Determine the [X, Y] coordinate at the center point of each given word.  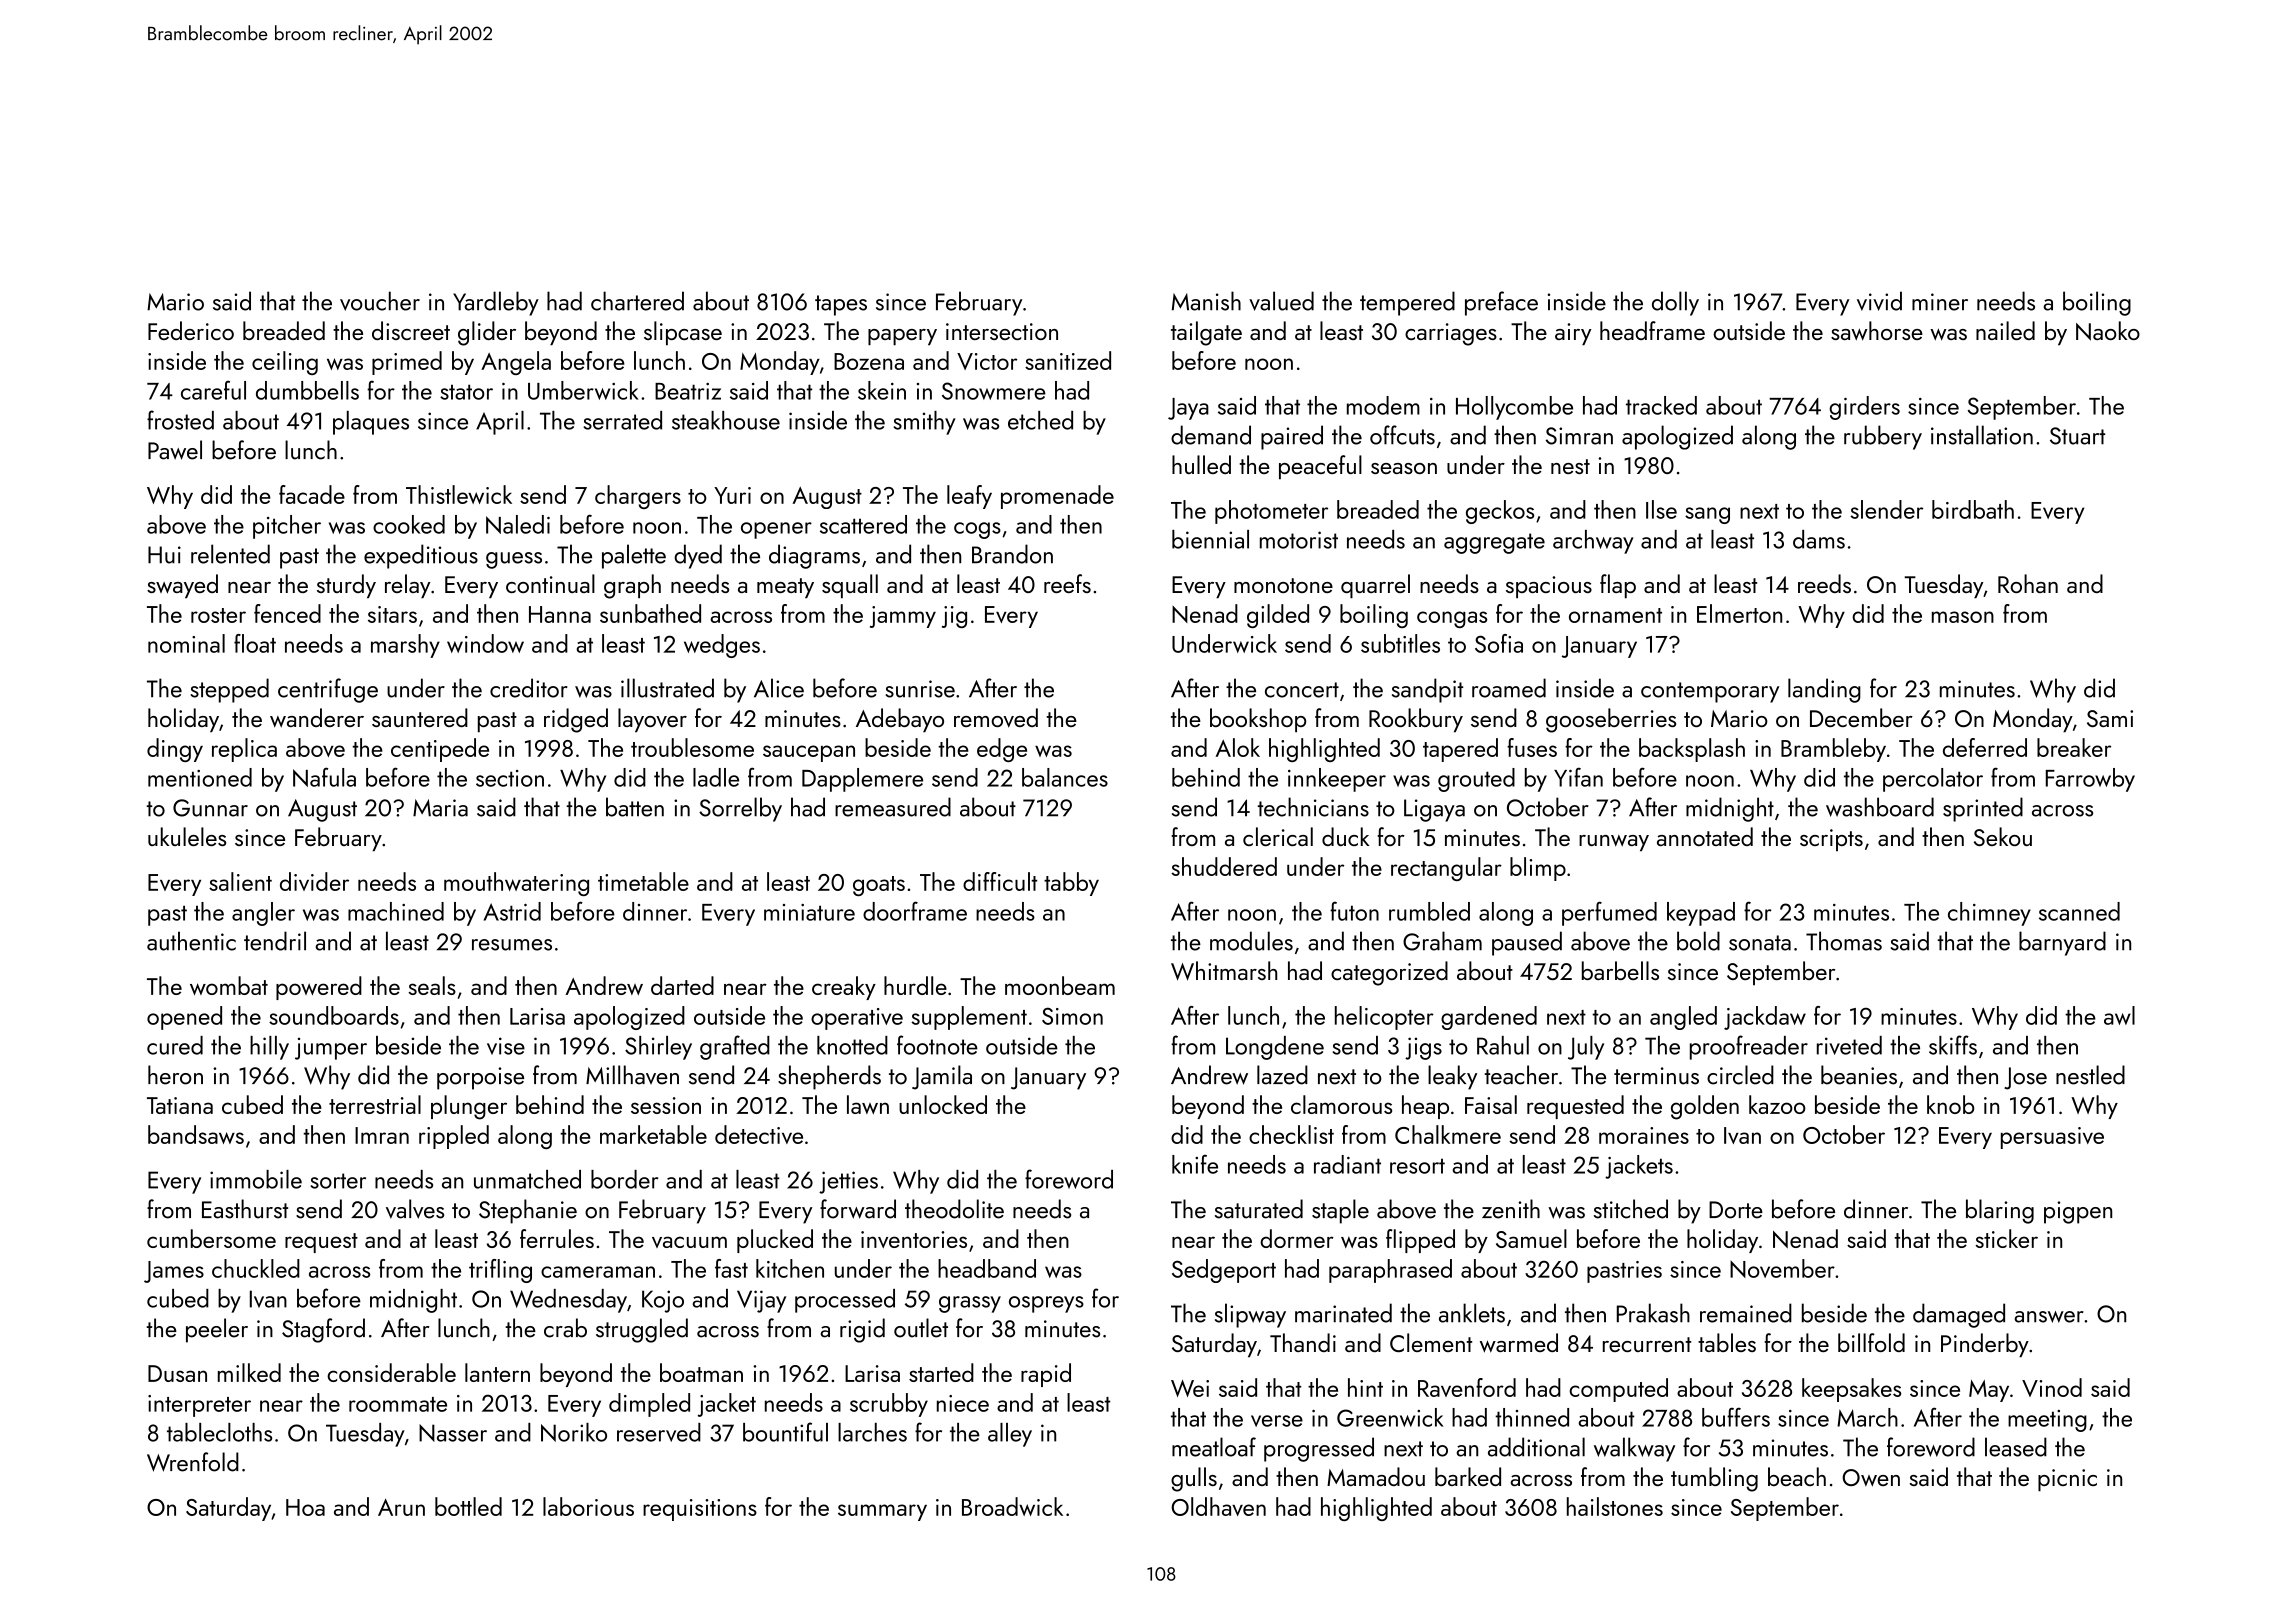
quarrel [1375, 586]
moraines [1644, 1135]
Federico [191, 330]
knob [1950, 1104]
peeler [217, 1330]
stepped [230, 690]
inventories [914, 1239]
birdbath [1973, 509]
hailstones [1615, 1506]
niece [963, 1403]
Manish [1206, 301]
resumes [512, 945]
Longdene [1275, 1048]
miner [1940, 302]
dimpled [649, 1405]
